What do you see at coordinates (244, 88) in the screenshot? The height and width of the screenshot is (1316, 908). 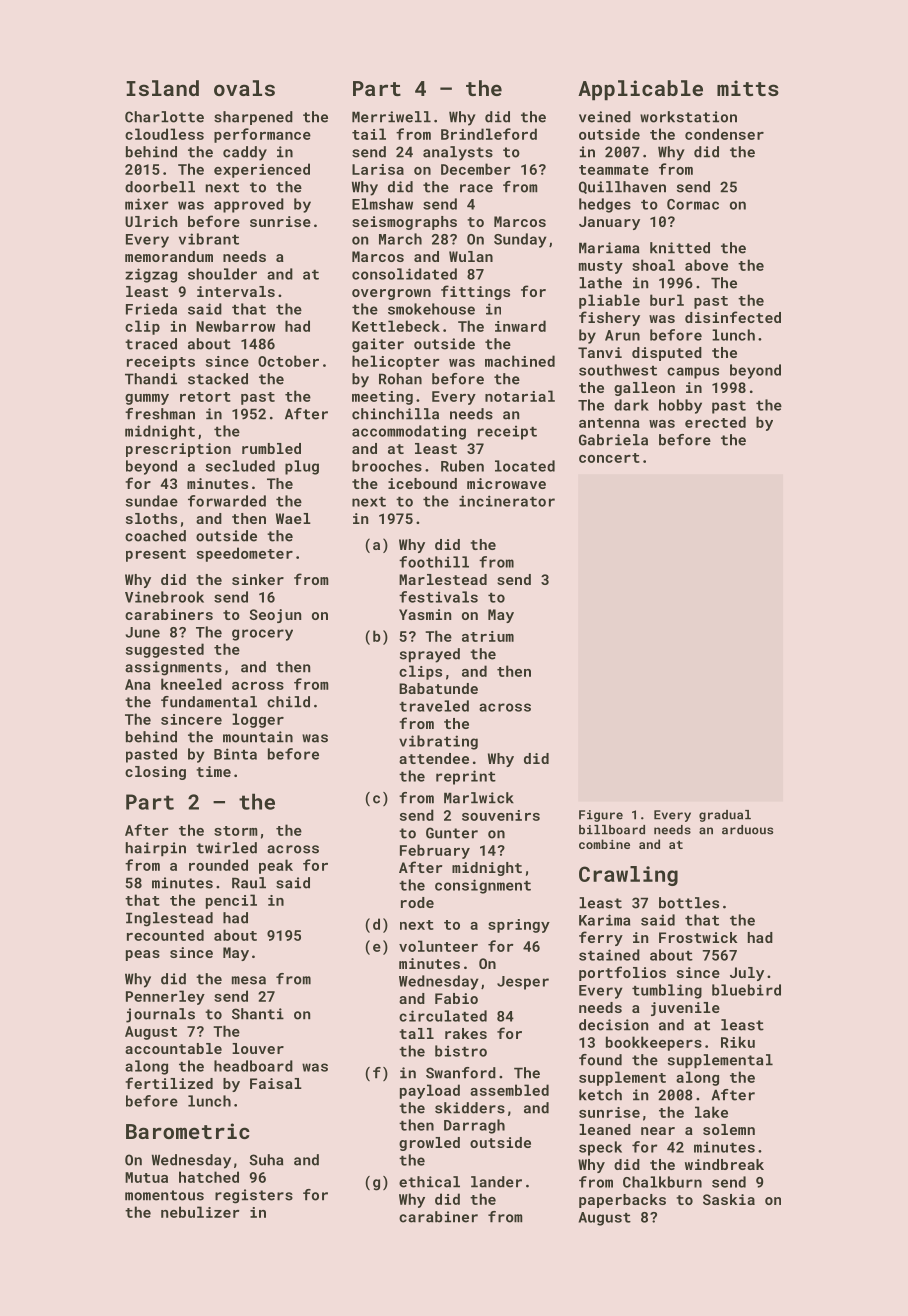 I see `ovals` at bounding box center [244, 88].
